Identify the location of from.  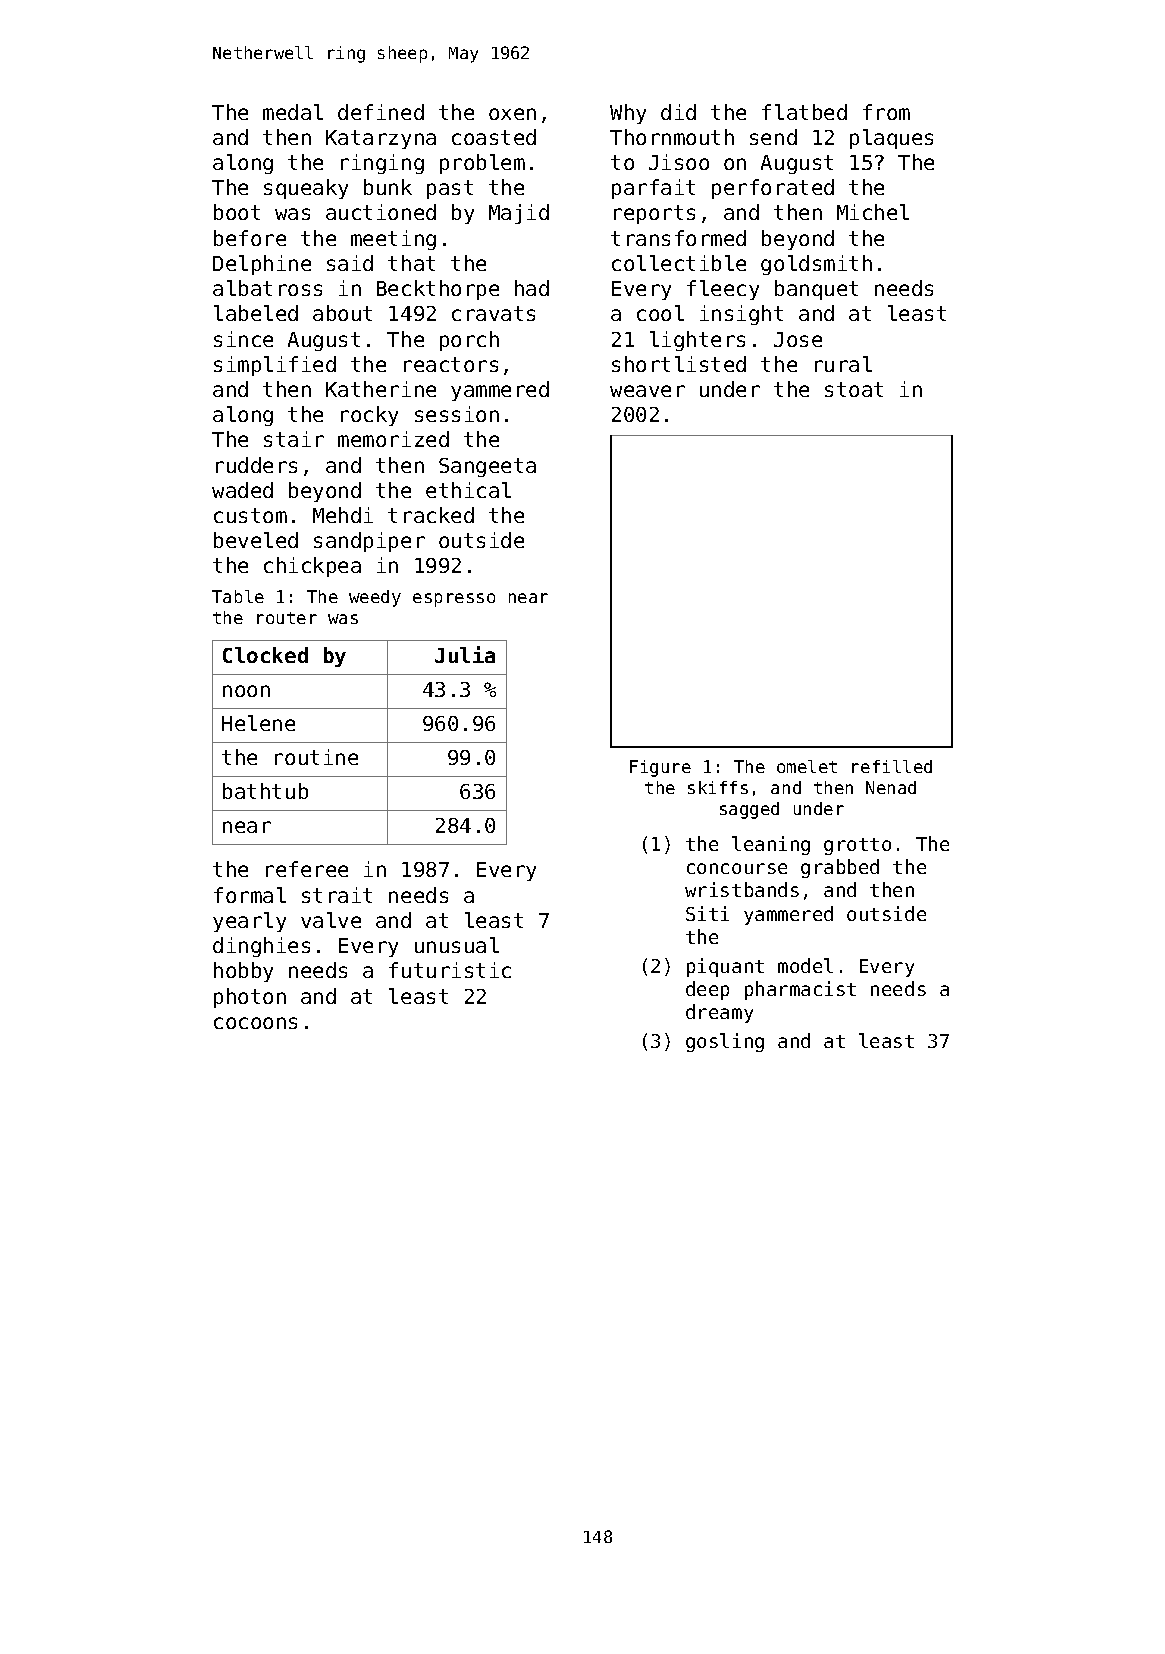
(886, 112).
